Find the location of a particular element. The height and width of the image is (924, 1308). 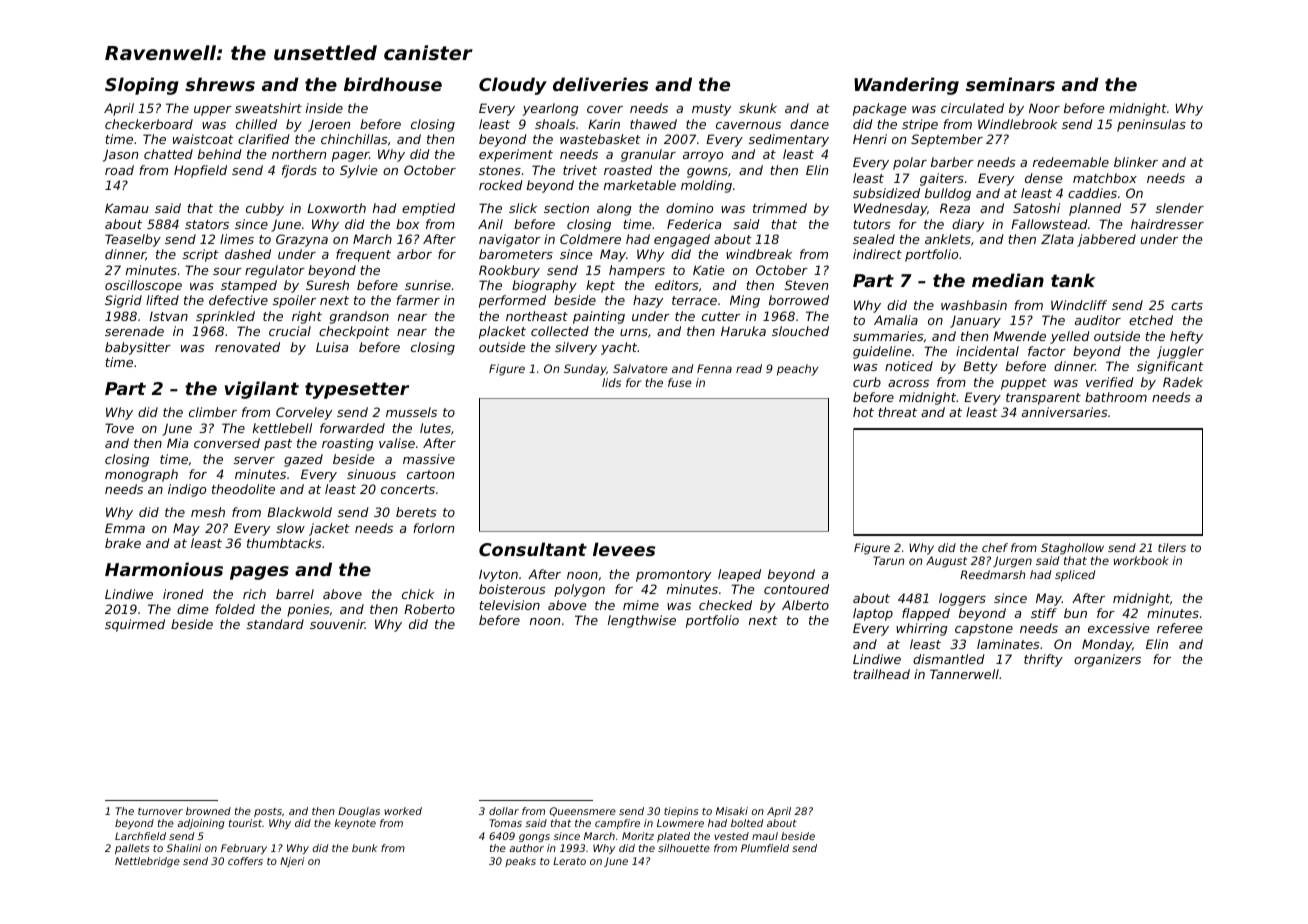

jacket is located at coordinates (329, 529).
